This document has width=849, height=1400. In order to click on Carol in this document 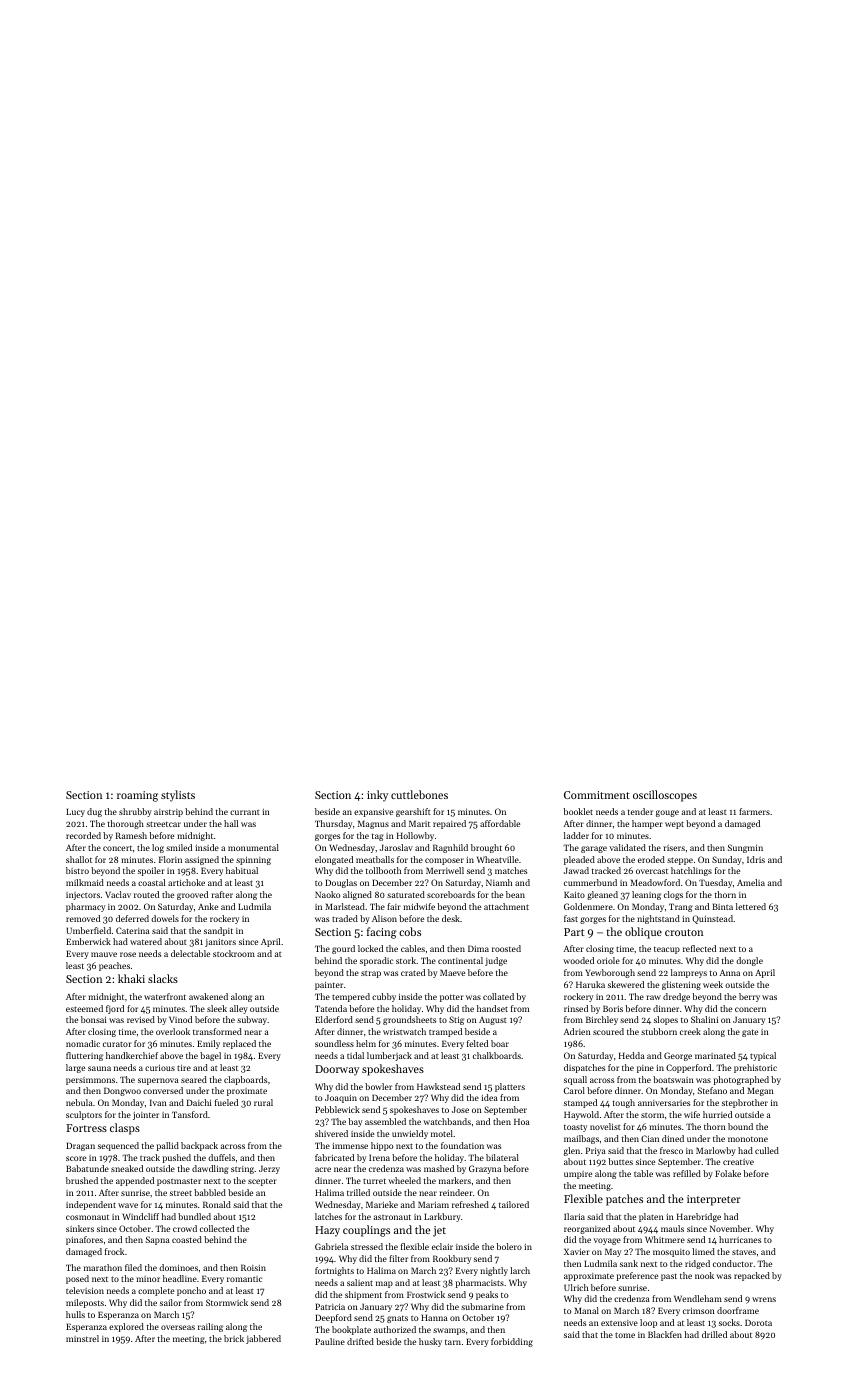, I will do `click(574, 1090)`.
